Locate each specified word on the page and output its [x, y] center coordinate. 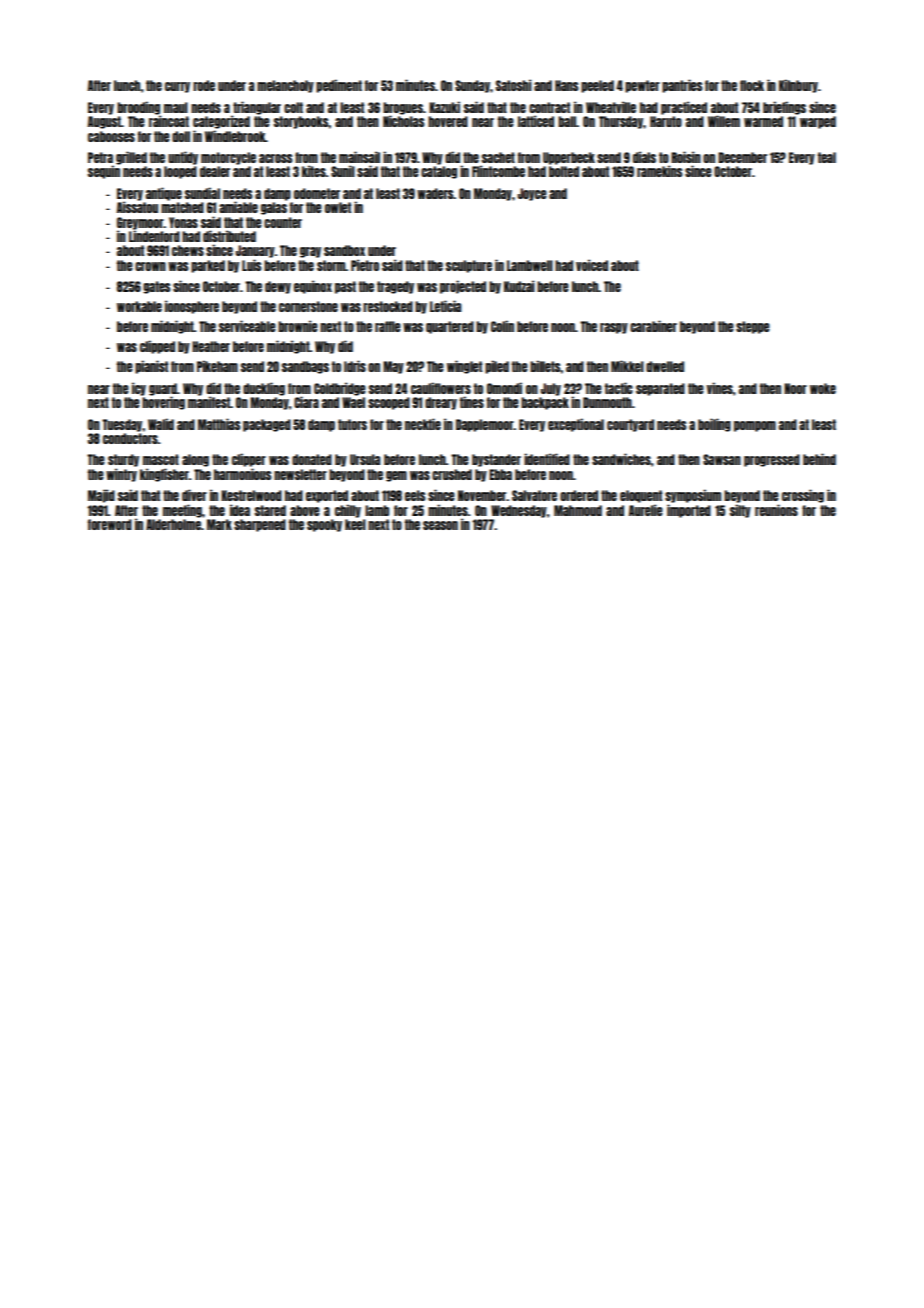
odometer [317, 193]
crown [150, 266]
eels [415, 495]
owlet [338, 207]
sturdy [123, 460]
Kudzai [519, 286]
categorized [221, 122]
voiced [592, 265]
